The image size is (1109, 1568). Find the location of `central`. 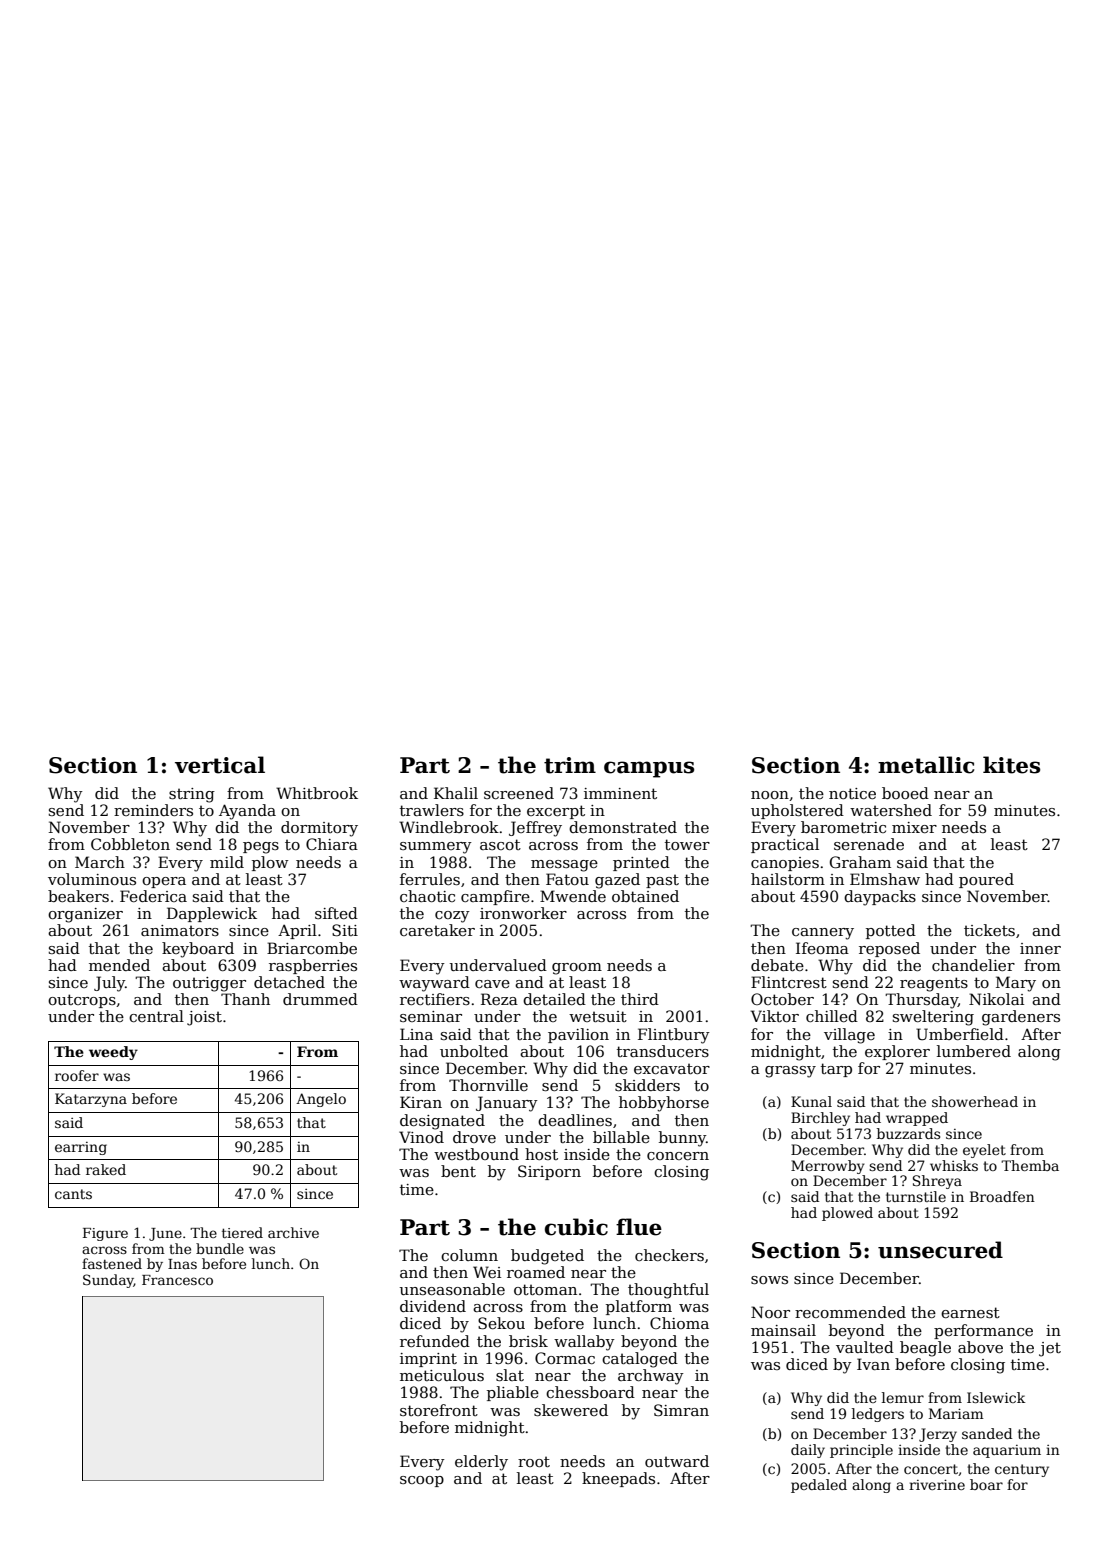

central is located at coordinates (156, 1016).
